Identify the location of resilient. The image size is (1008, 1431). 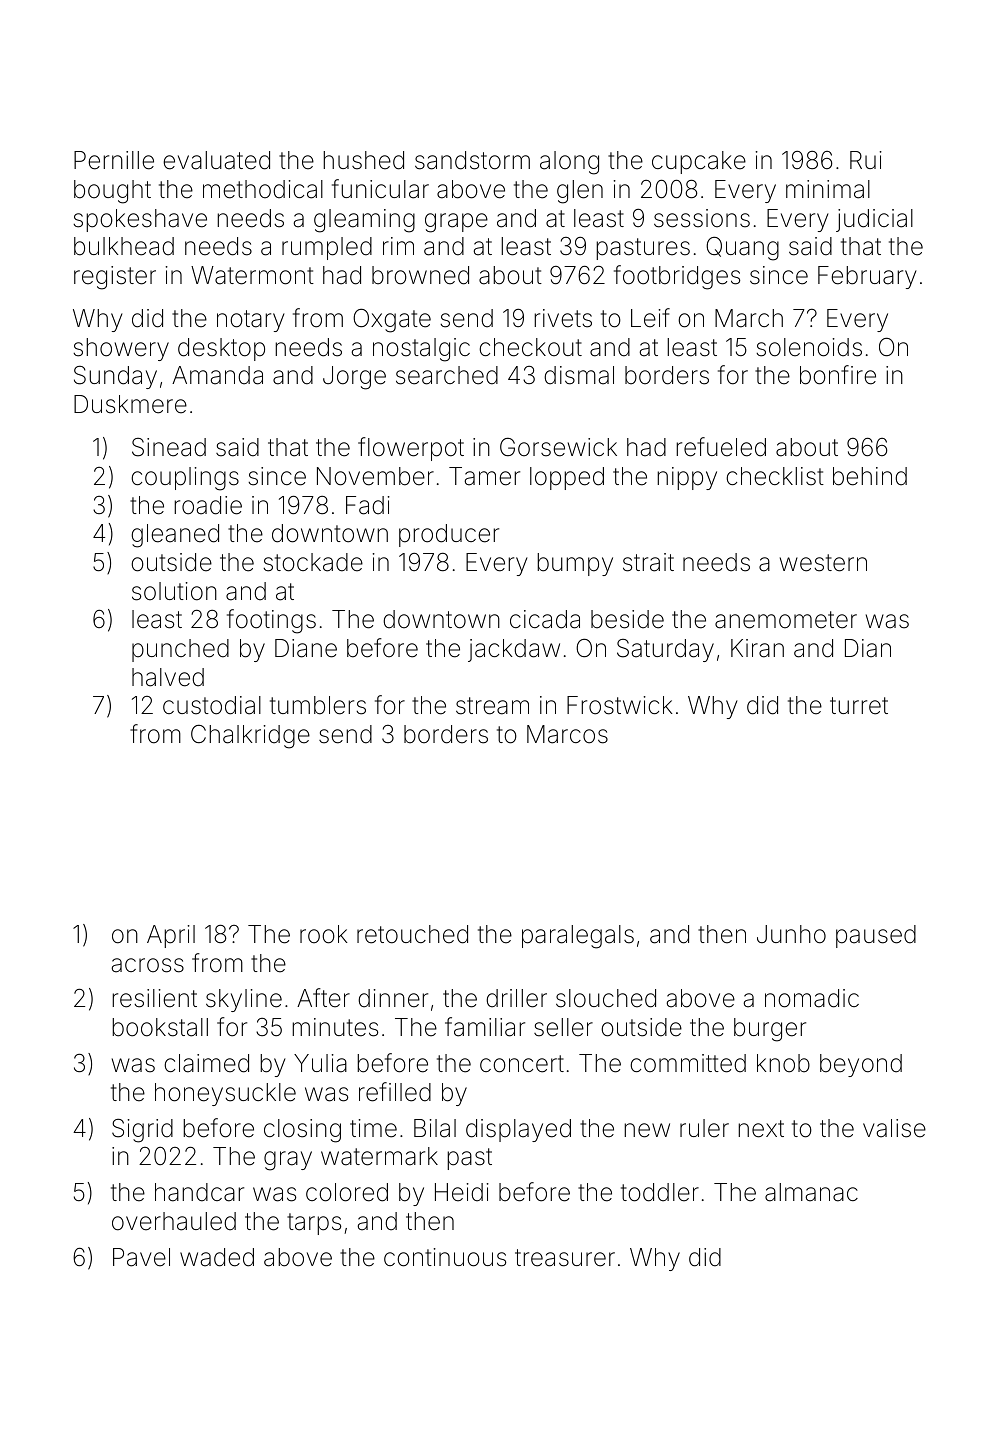
(154, 998).
